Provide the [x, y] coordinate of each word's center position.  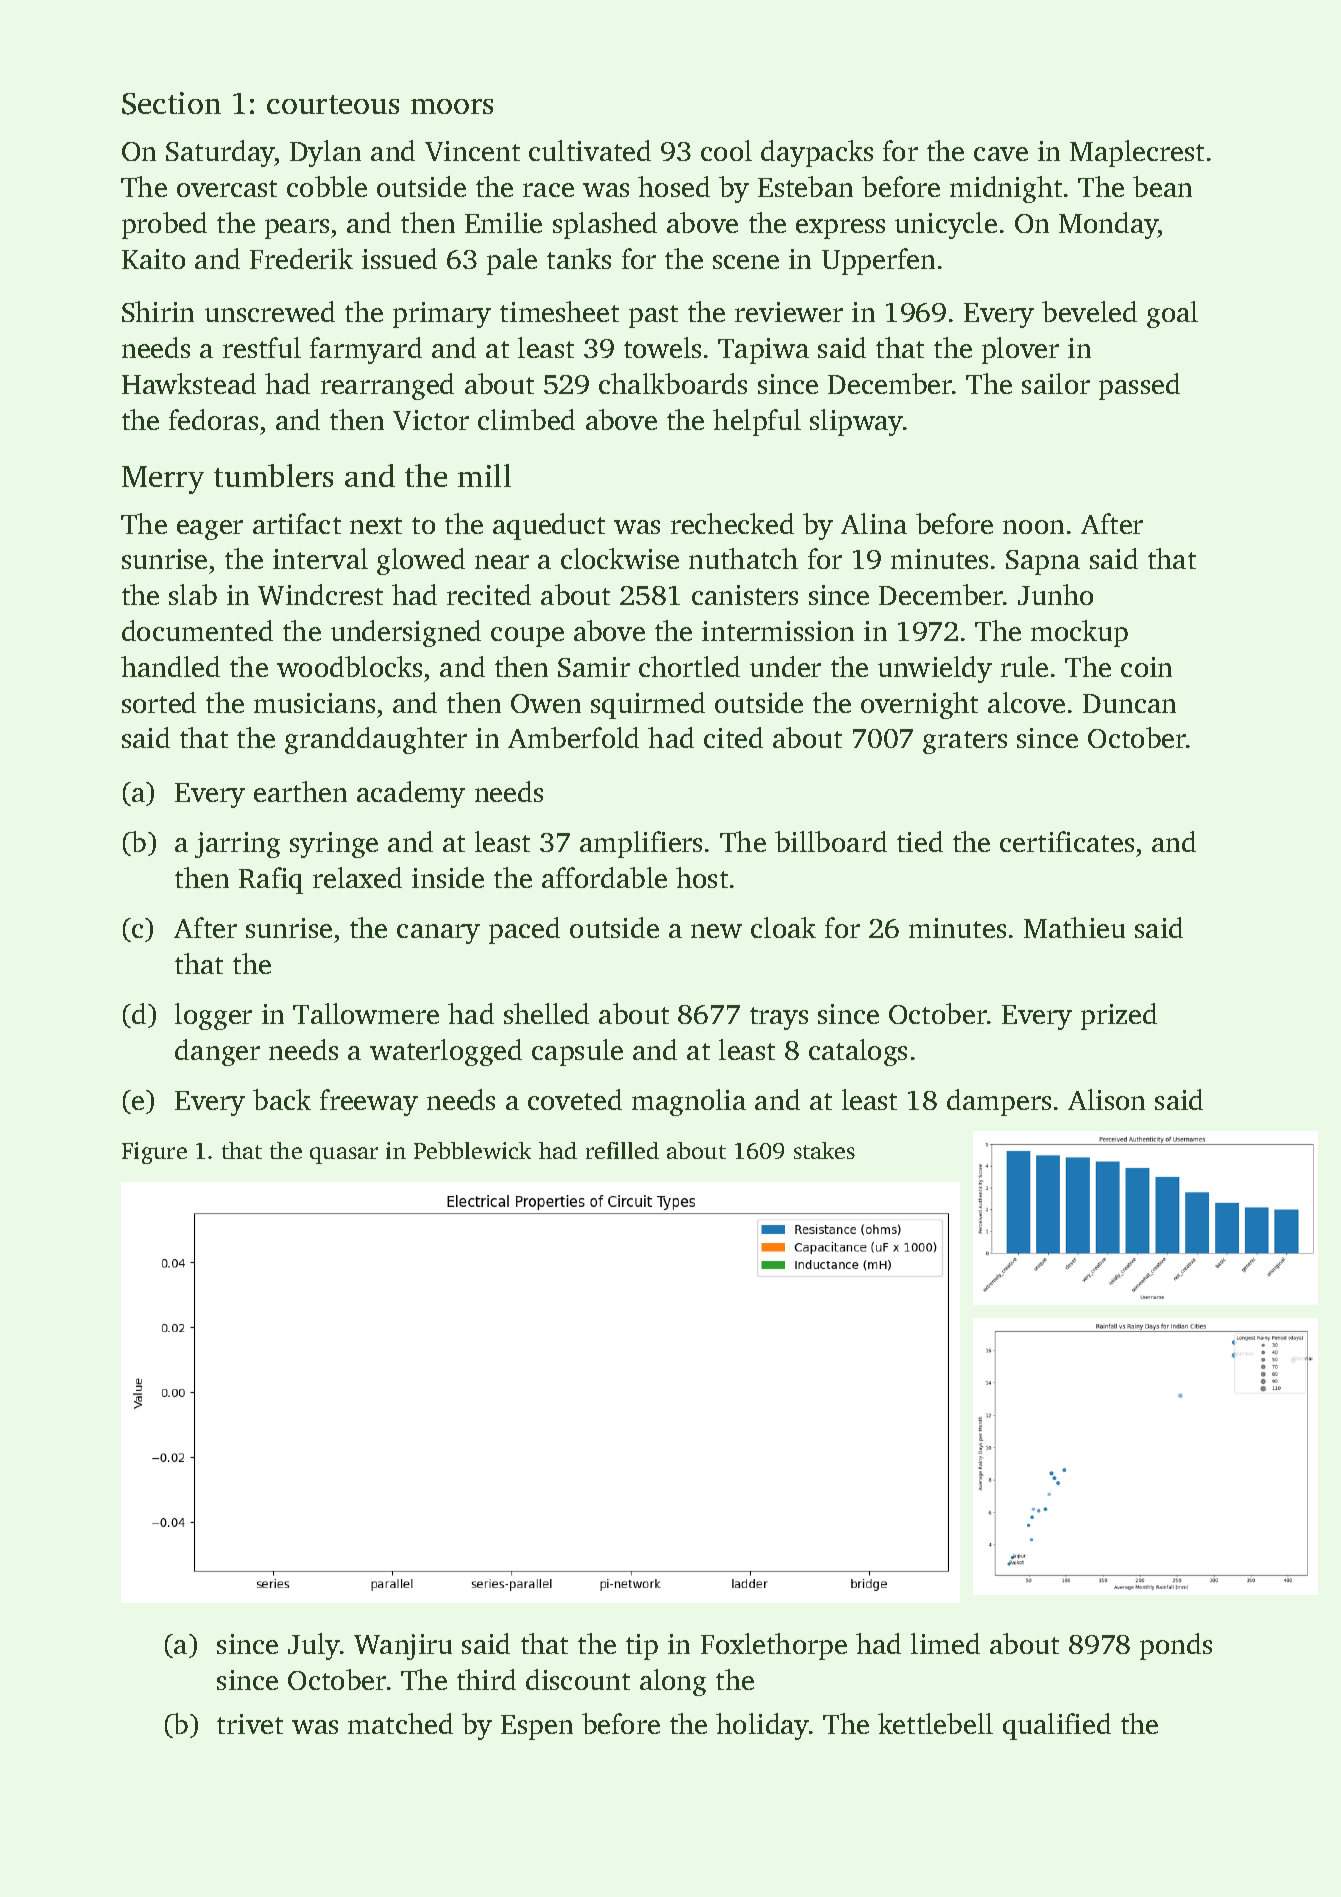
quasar [344, 1155]
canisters [745, 595]
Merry [163, 480]
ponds [1176, 1646]
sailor [1056, 383]
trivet [250, 1724]
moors [452, 106]
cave [1001, 154]
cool [726, 150]
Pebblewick [472, 1150]
